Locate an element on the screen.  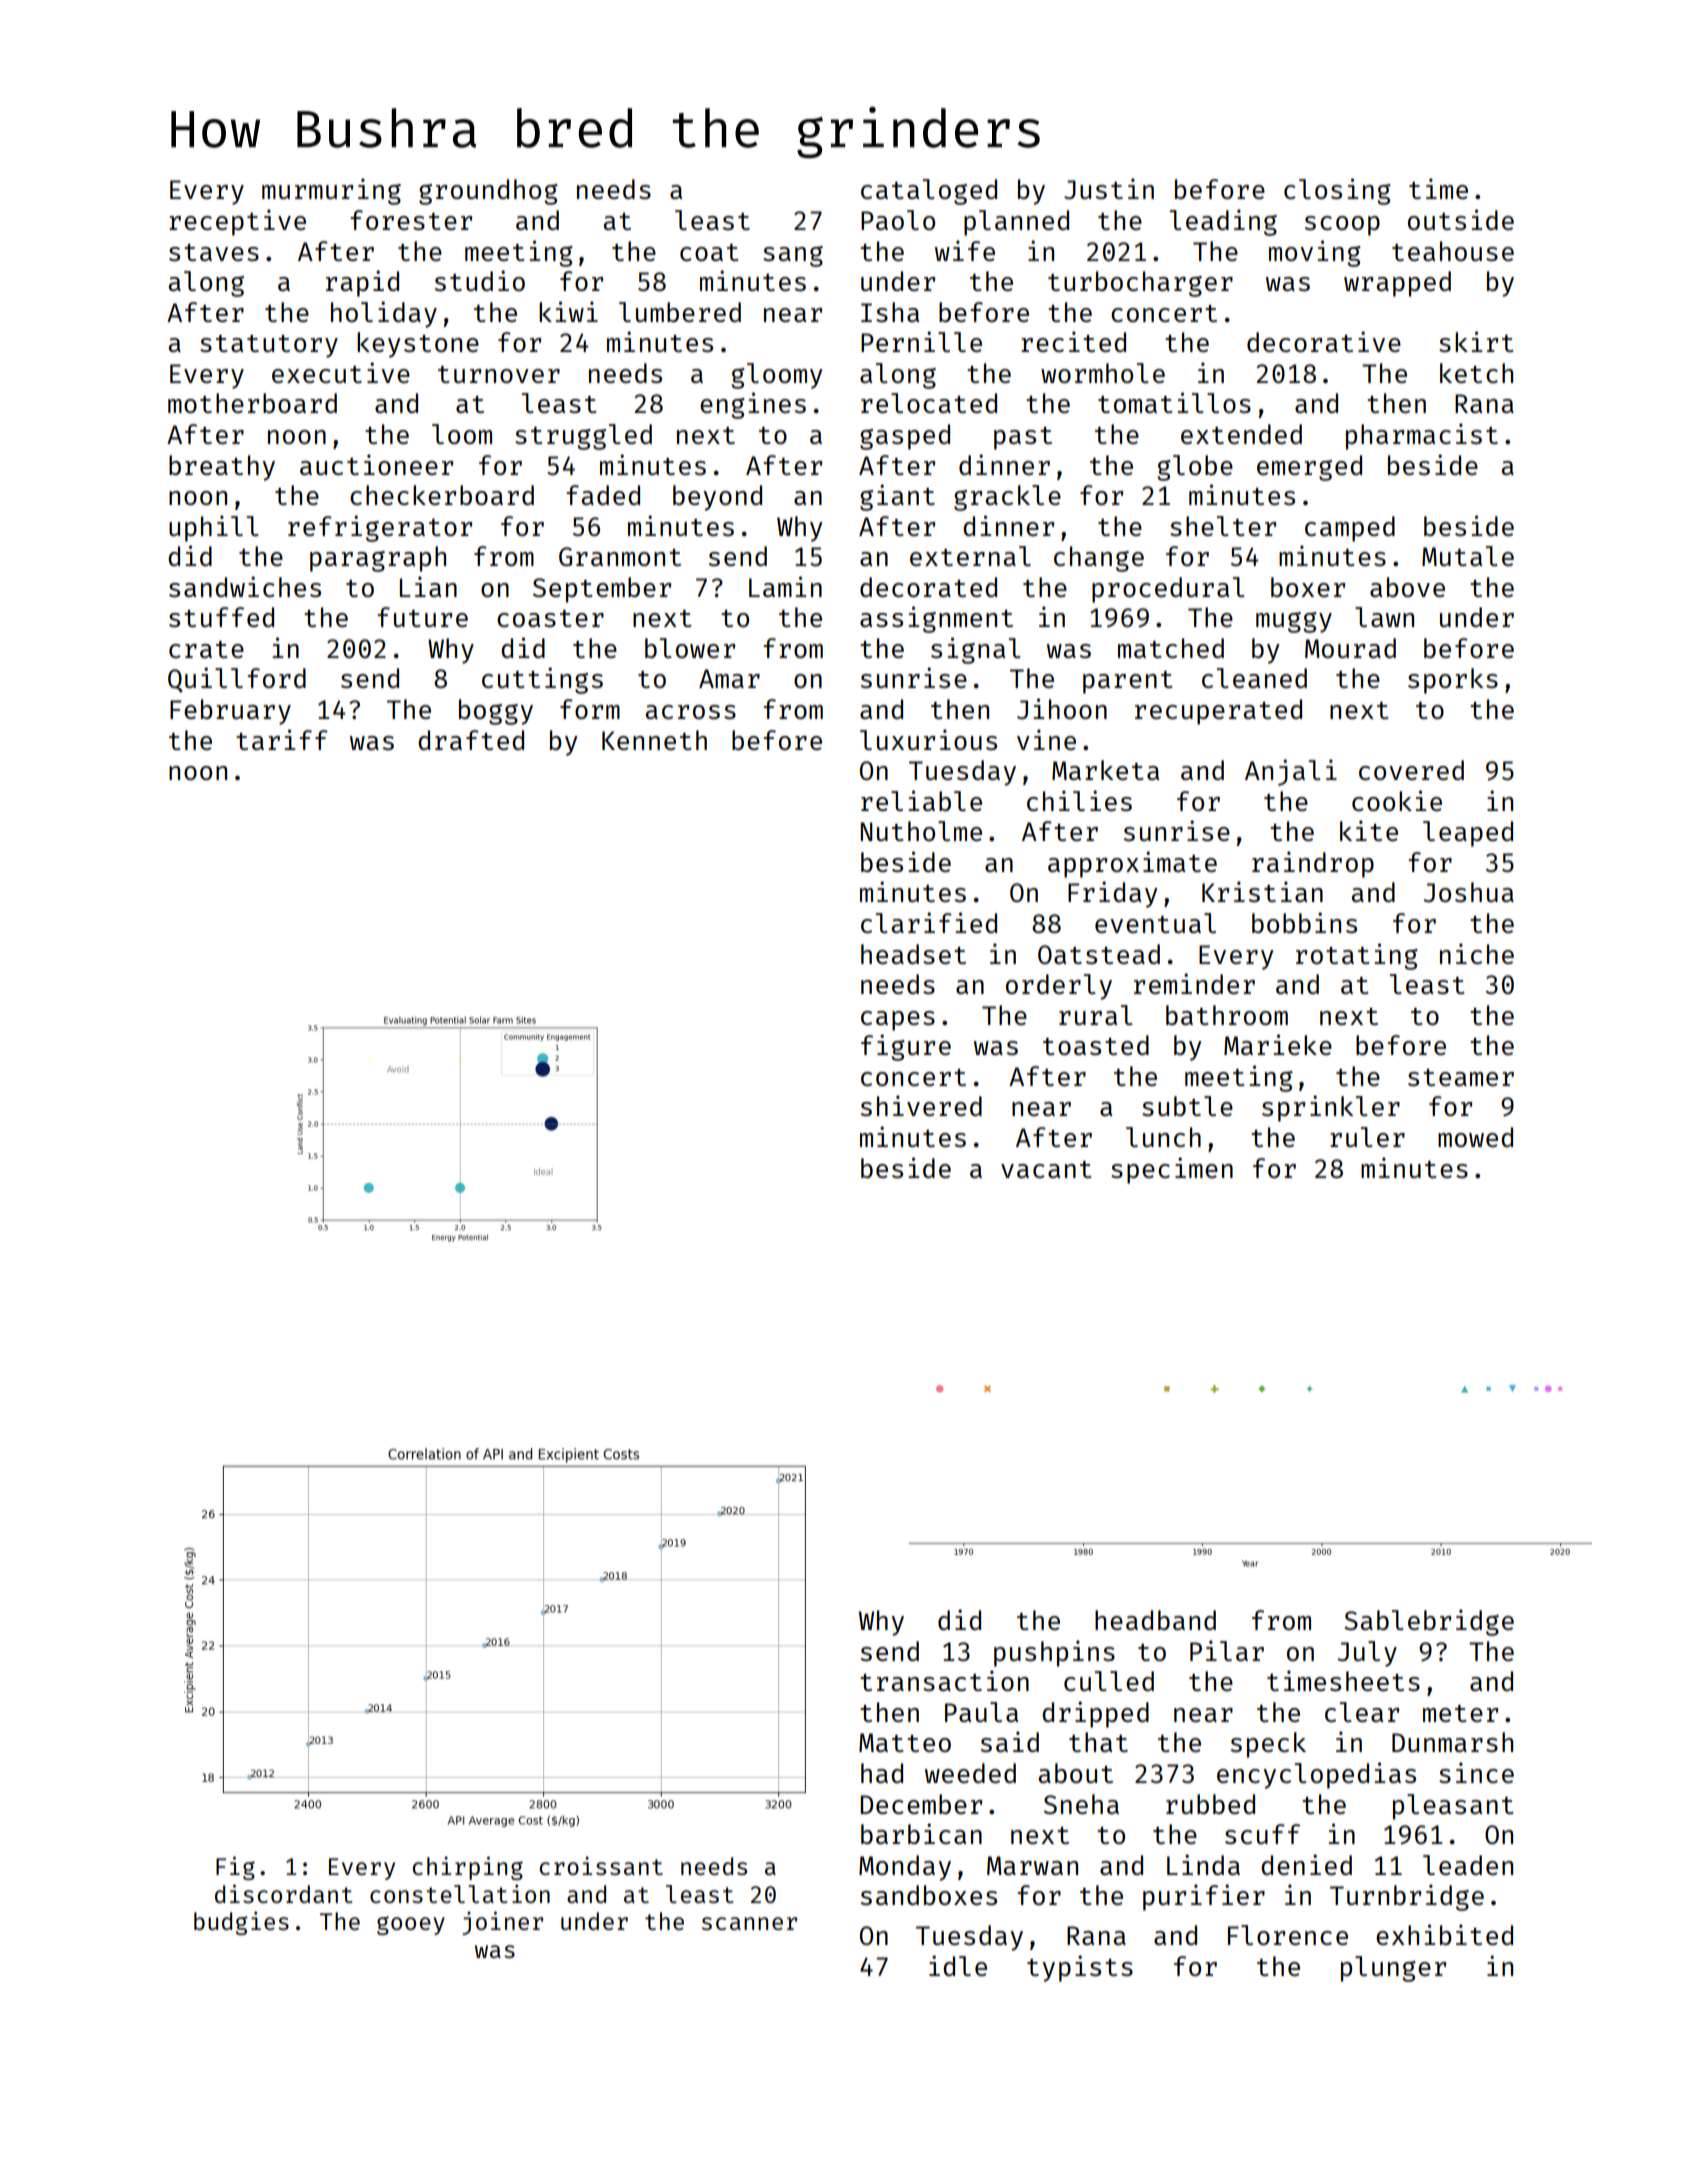
tariff is located at coordinates (282, 739).
